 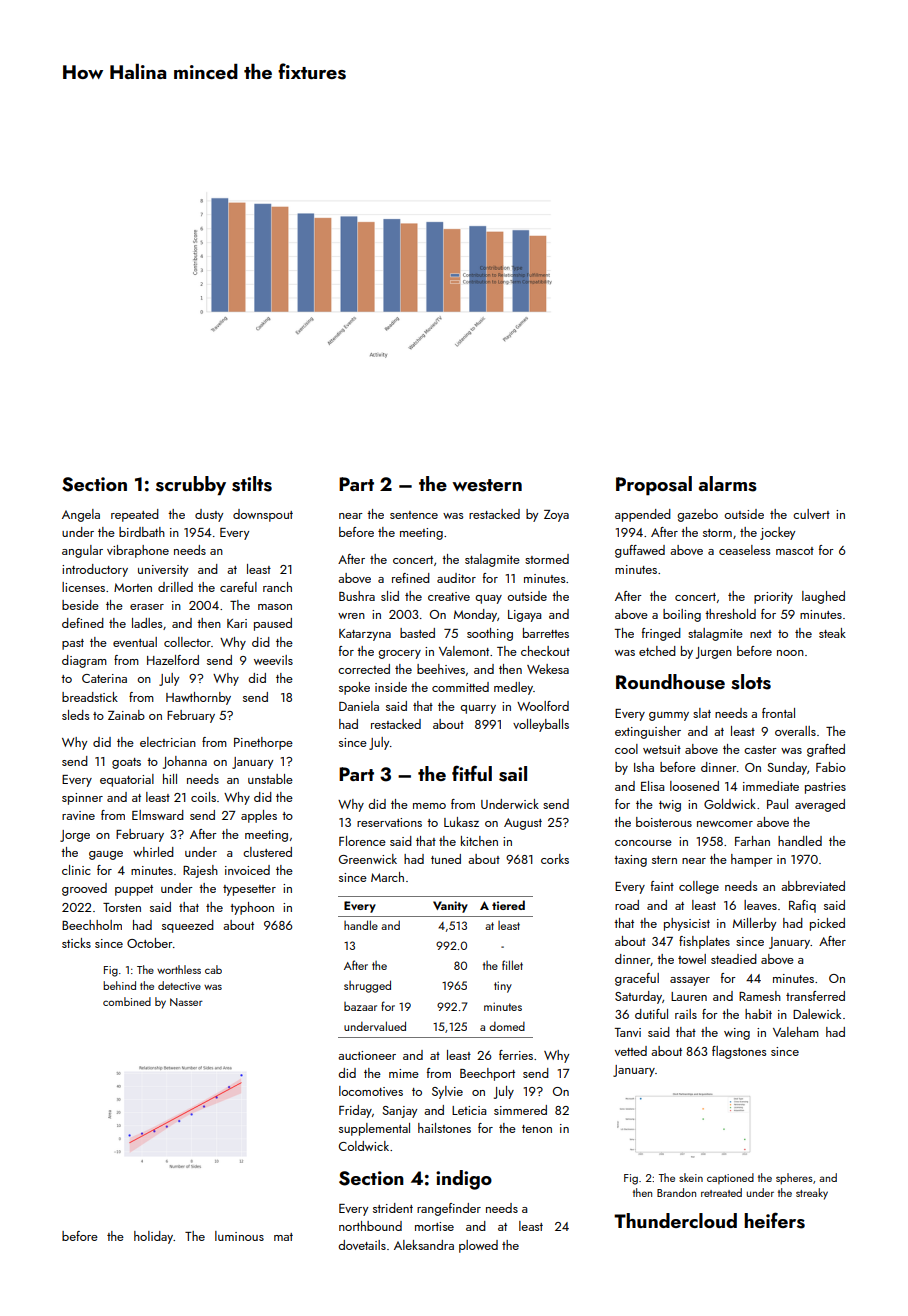 I want to click on laughed, so click(x=823, y=597).
